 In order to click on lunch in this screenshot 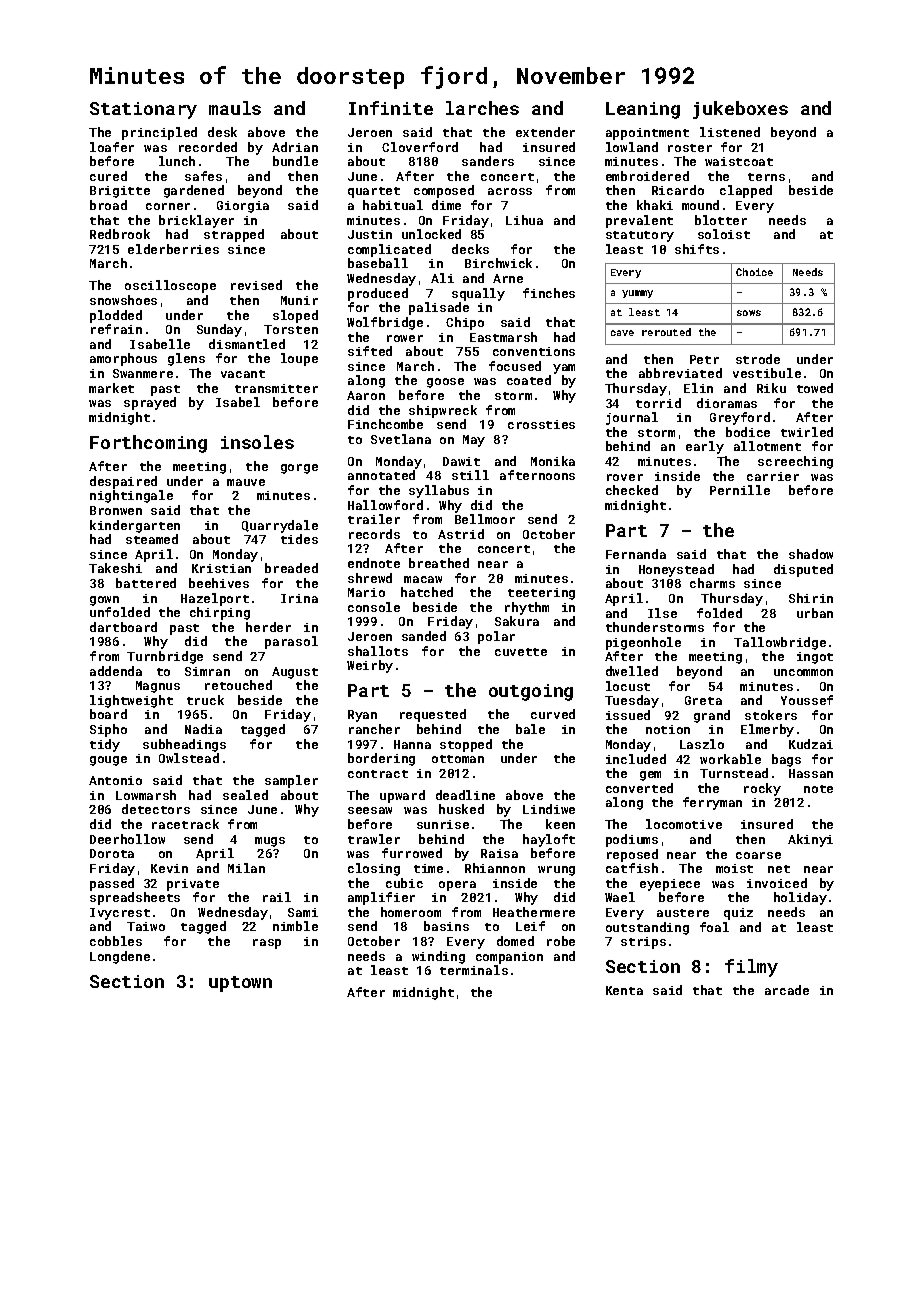, I will do `click(177, 161)`.
